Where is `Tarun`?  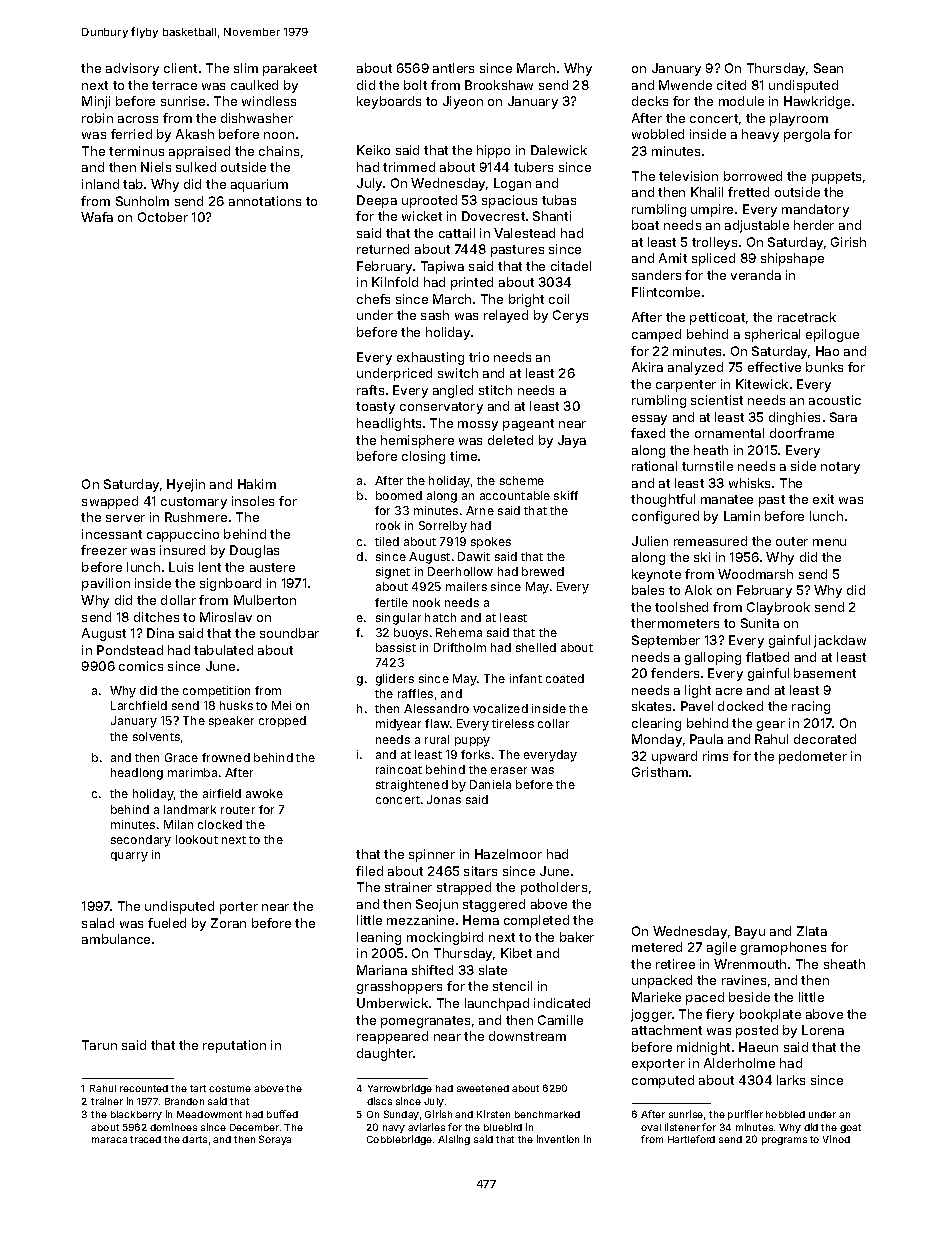 Tarun is located at coordinates (99, 1045).
